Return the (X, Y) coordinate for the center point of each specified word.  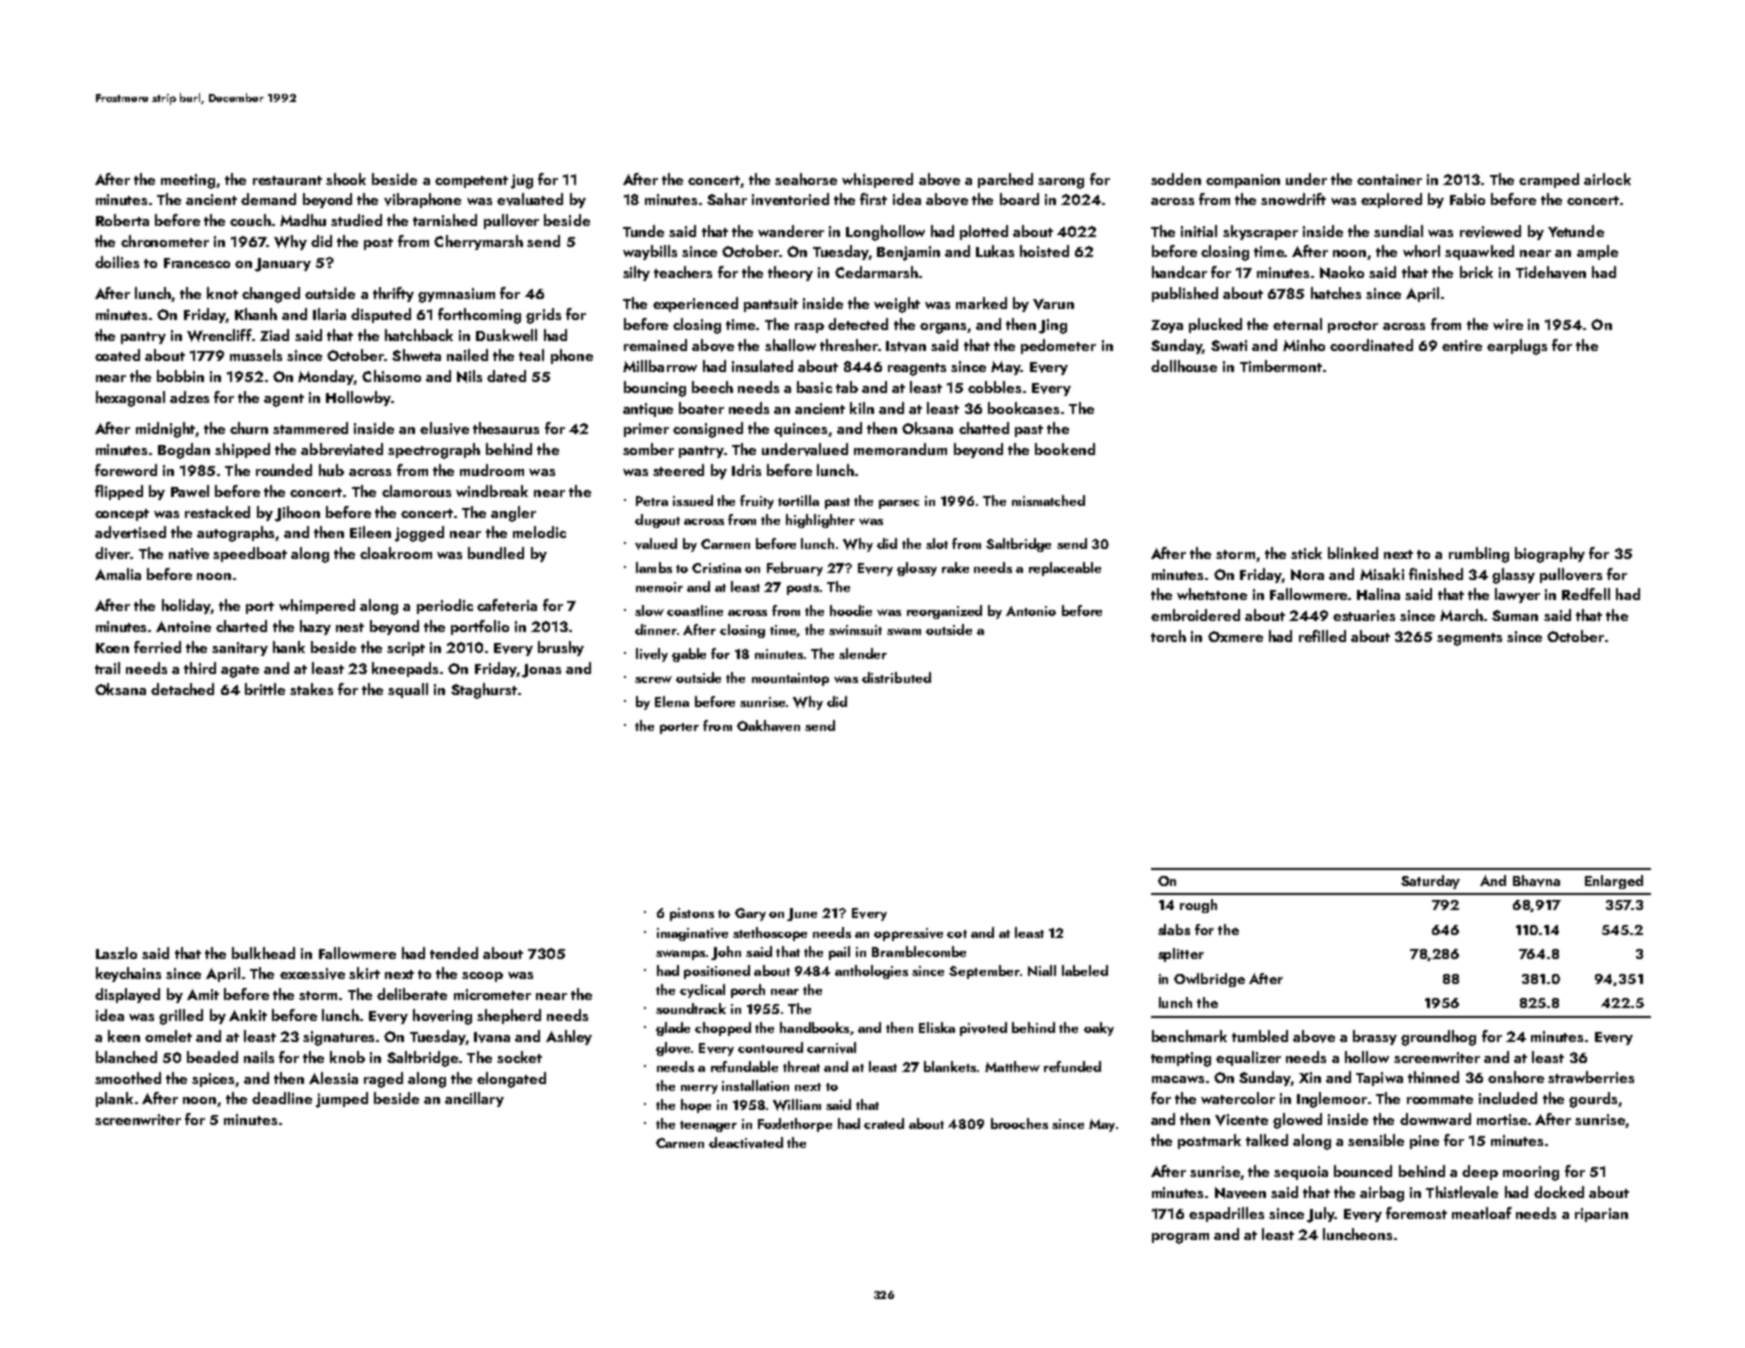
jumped (342, 1100)
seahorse (806, 179)
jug (522, 181)
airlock (1607, 179)
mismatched (1048, 500)
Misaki (1382, 574)
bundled (496, 553)
